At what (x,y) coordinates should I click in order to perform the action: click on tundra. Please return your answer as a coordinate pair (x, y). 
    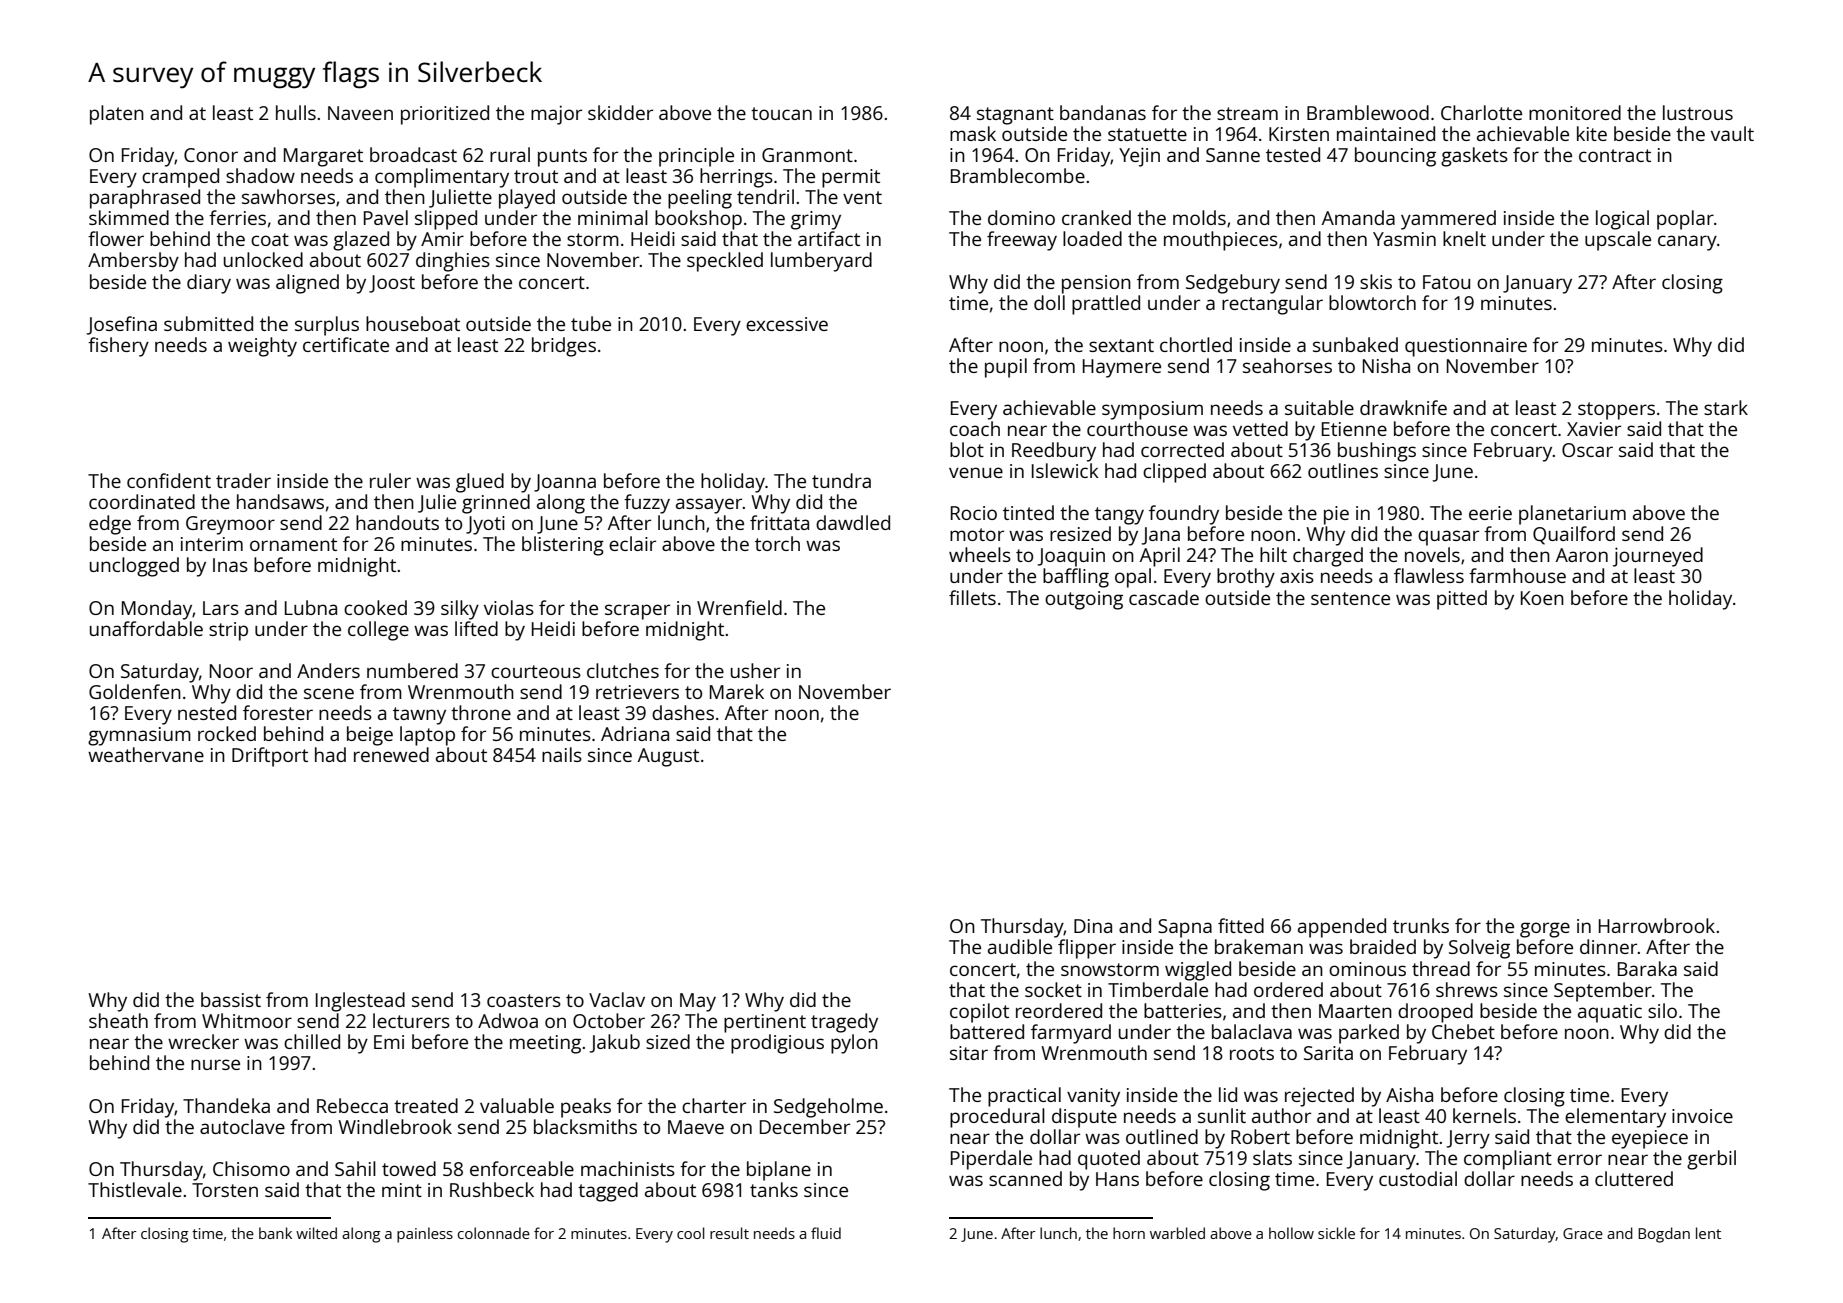
    Looking at the image, I should click on (841, 480).
